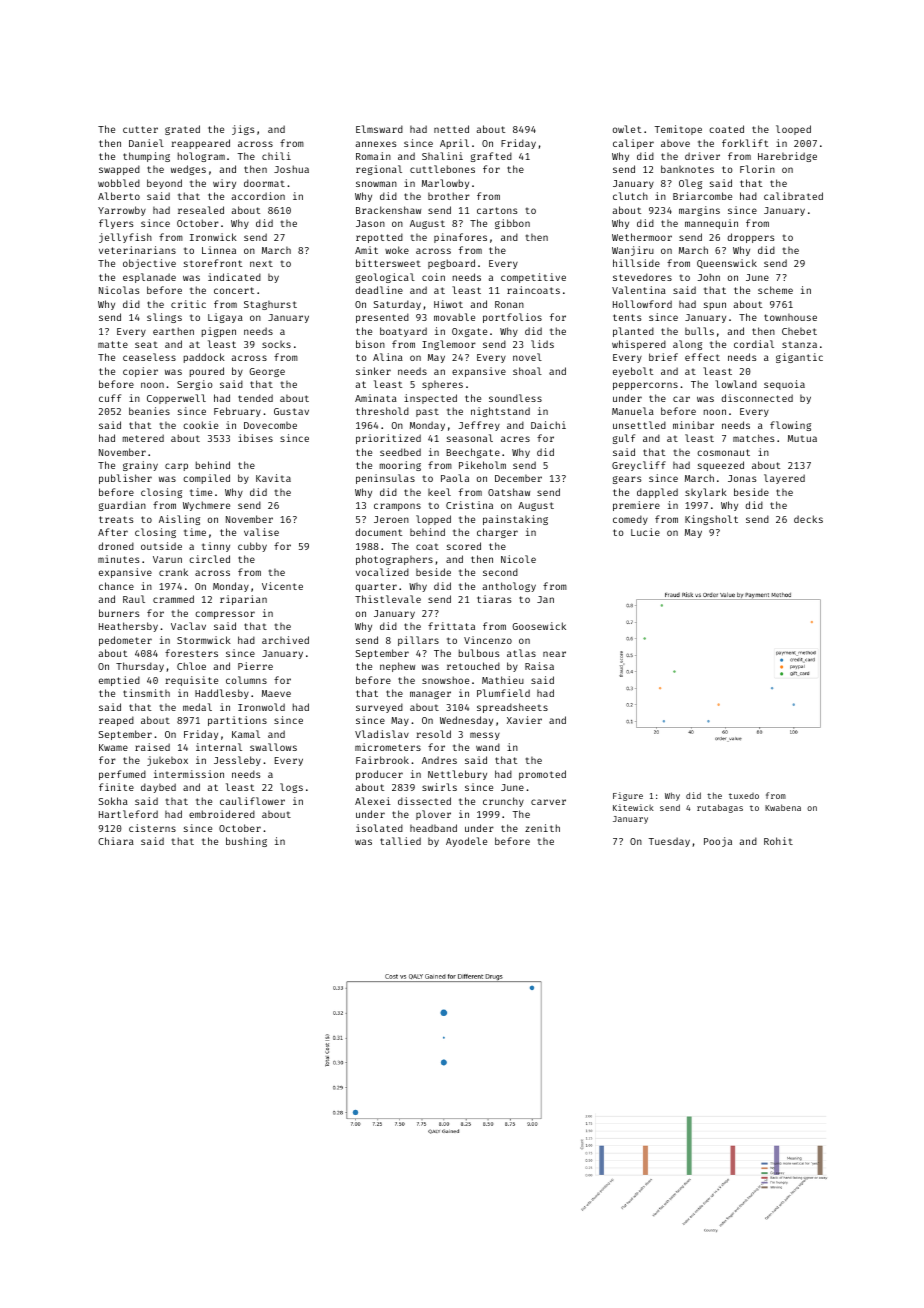 This screenshot has height=1308, width=924. I want to click on Elmsward, so click(379, 129).
